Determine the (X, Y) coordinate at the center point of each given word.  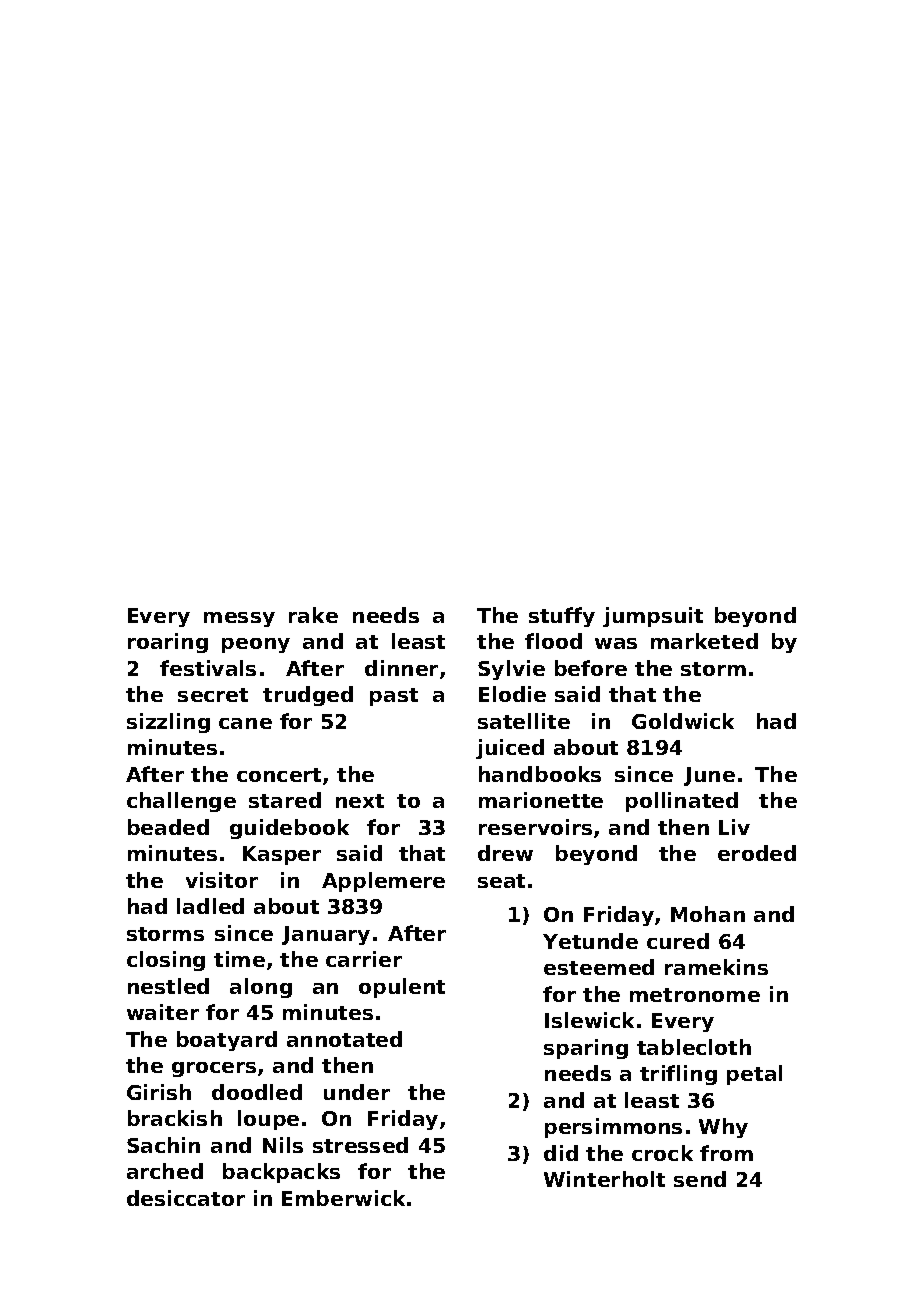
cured (678, 941)
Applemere (383, 882)
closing (166, 961)
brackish (175, 1118)
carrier (364, 959)
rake (313, 615)
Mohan (708, 914)
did (561, 1153)
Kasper (282, 855)
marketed (704, 641)
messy (239, 619)
